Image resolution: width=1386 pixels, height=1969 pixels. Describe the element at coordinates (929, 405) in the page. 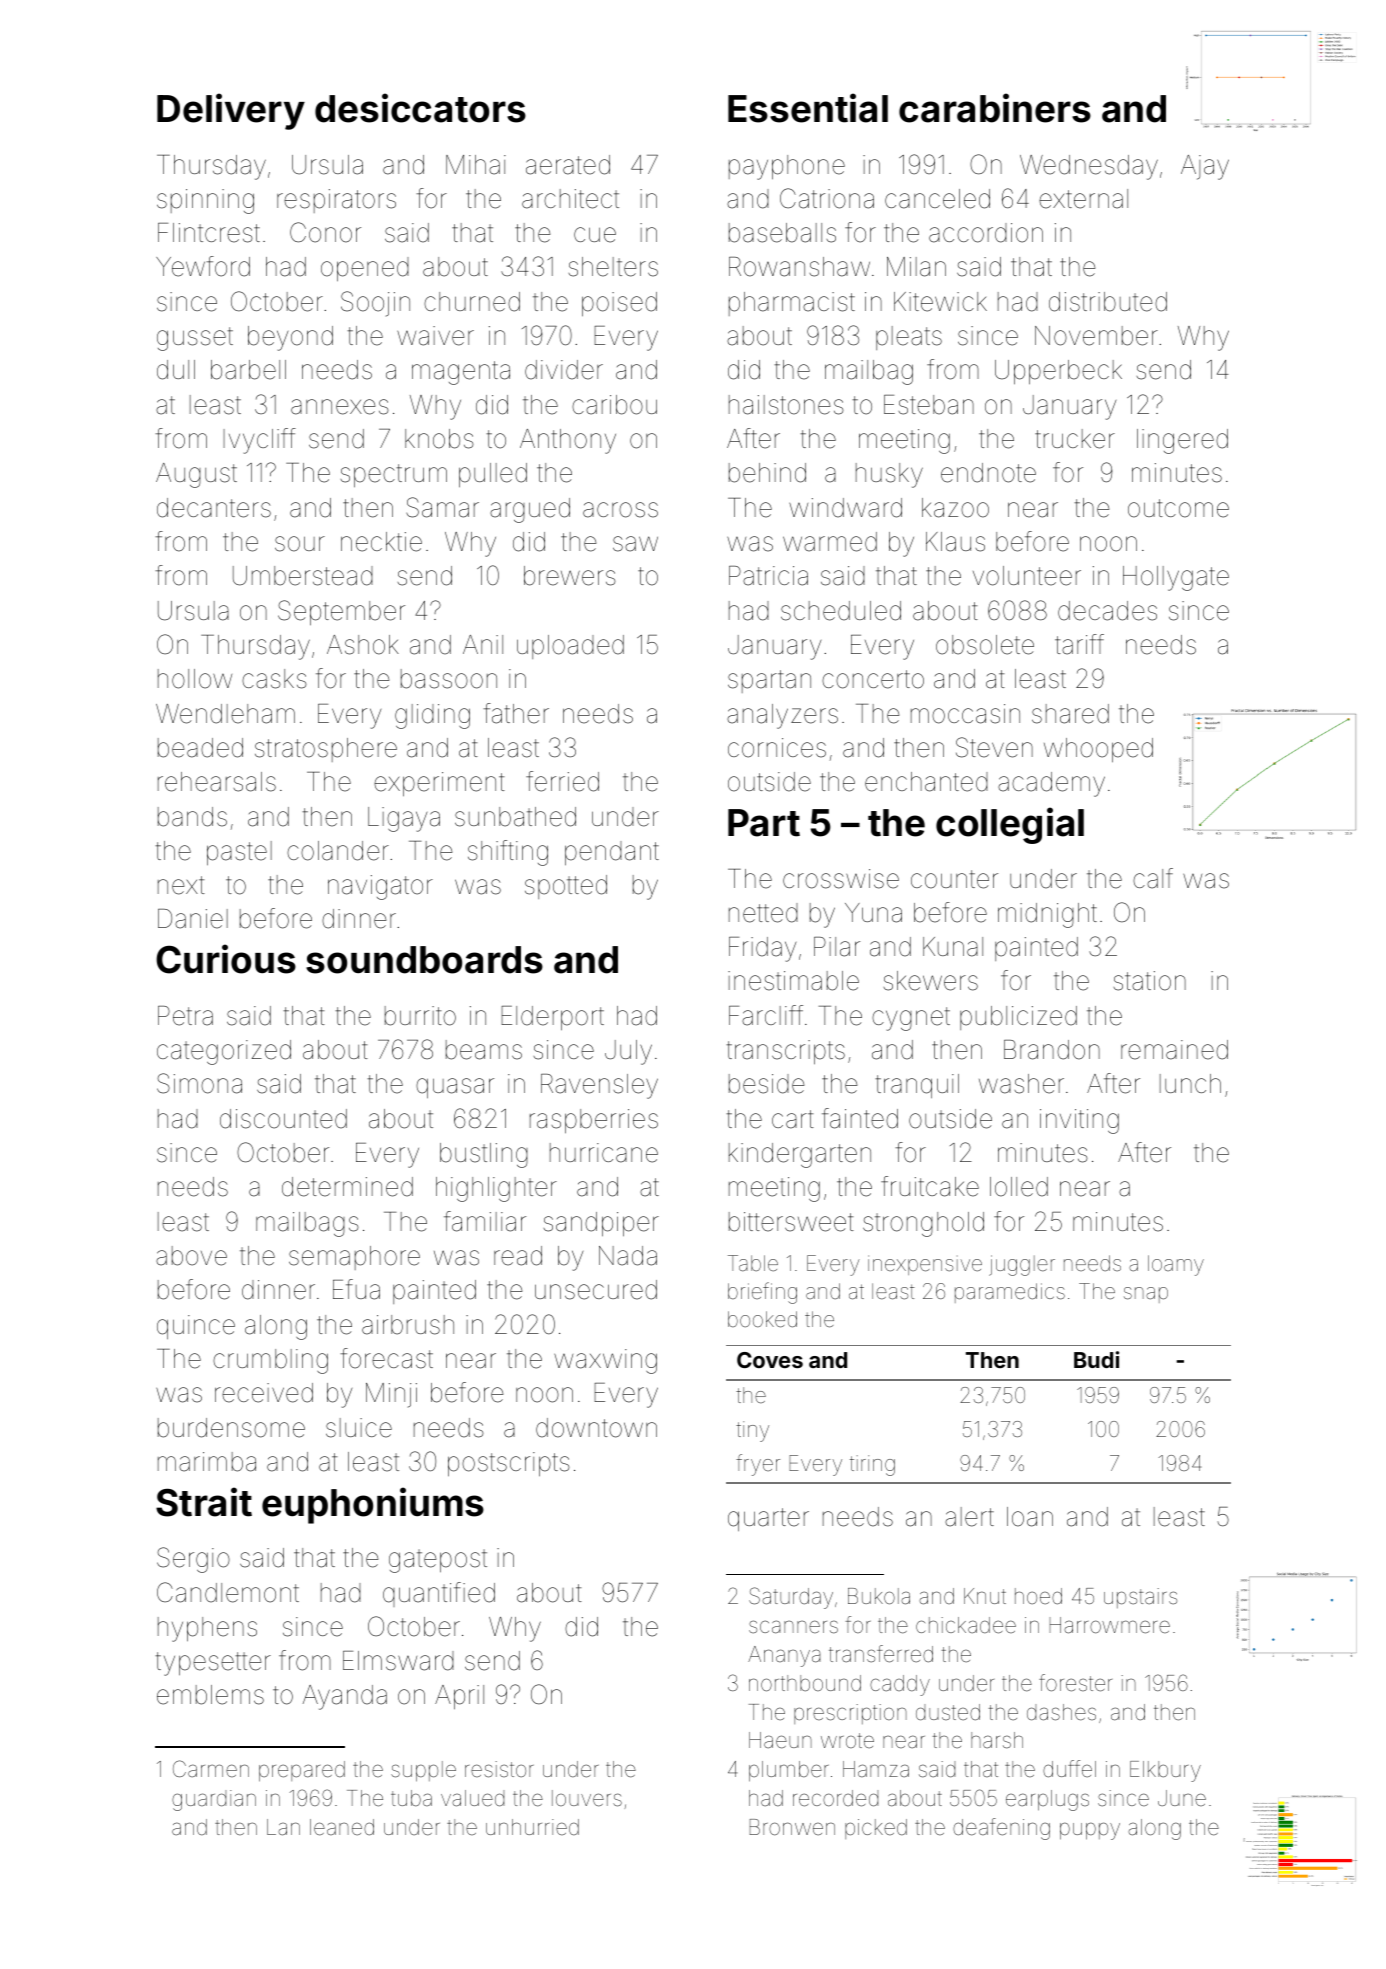

I see `Esteban` at that location.
